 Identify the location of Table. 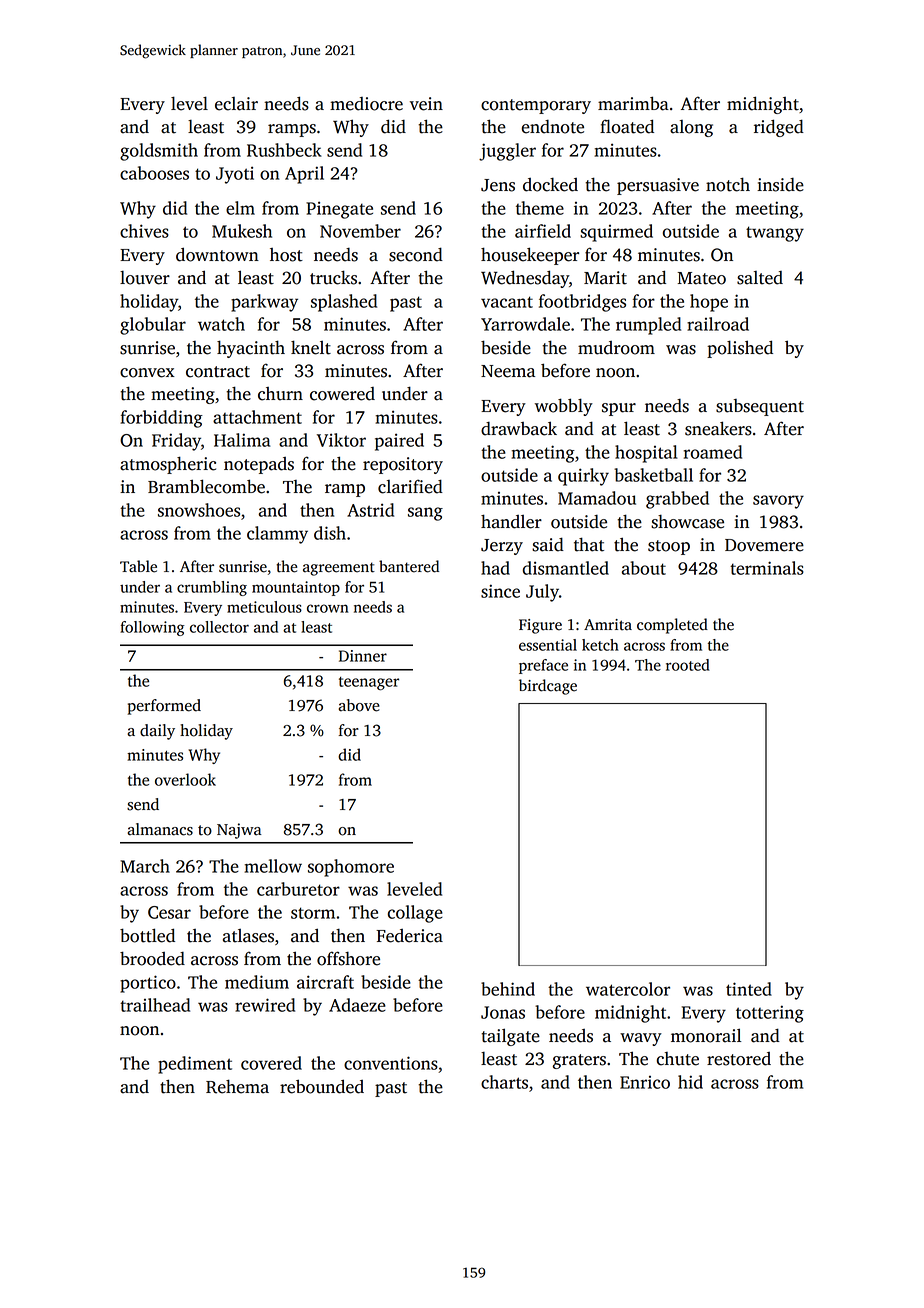
(138, 566).
